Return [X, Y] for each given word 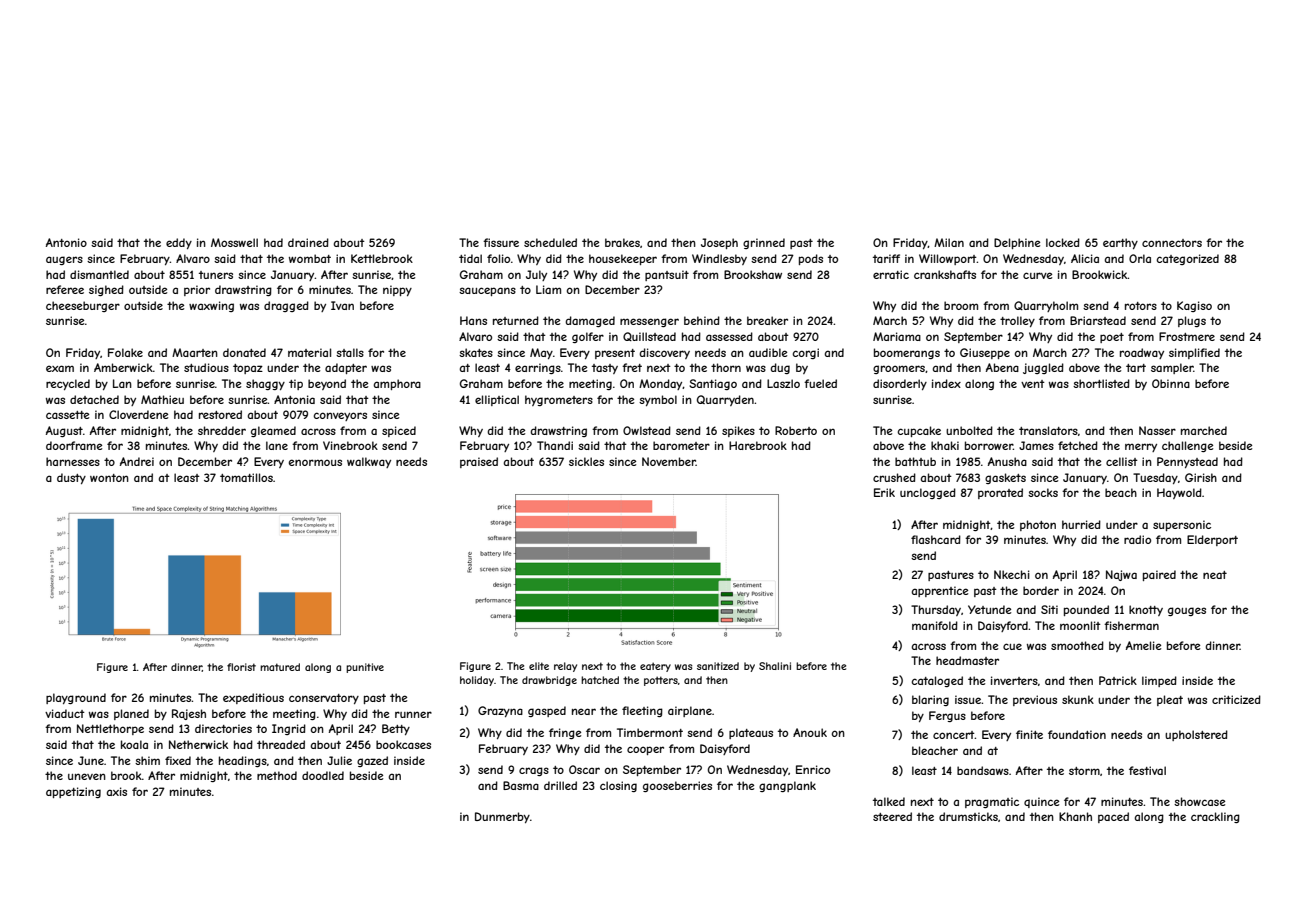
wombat [310, 258]
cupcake [919, 431]
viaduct [65, 713]
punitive [365, 668]
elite [539, 666]
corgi [805, 353]
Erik [884, 492]
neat [1215, 575]
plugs [1192, 321]
